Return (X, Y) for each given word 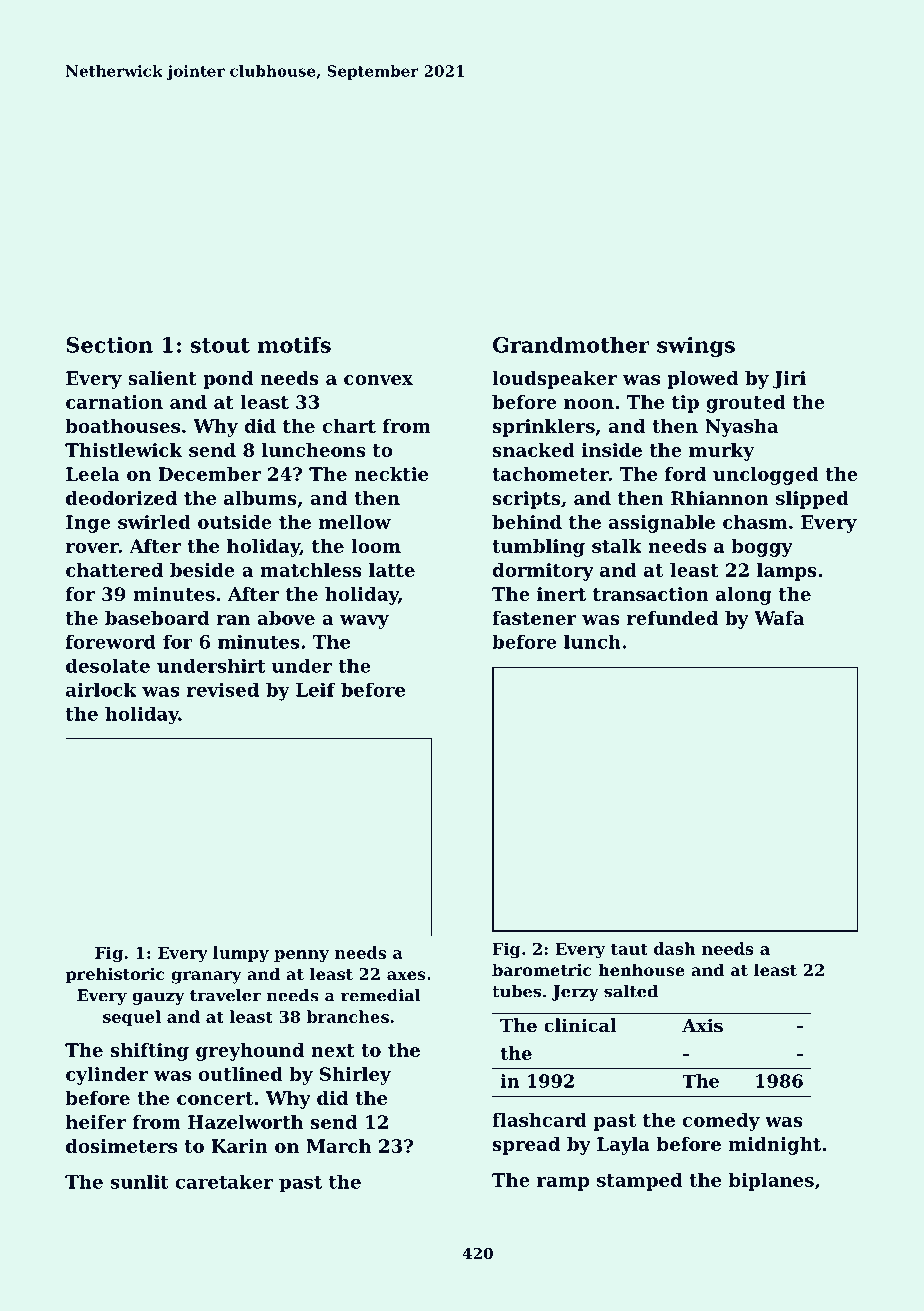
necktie (391, 474)
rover (92, 548)
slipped (812, 500)
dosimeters (121, 1146)
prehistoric (115, 975)
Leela (93, 474)
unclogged (766, 476)
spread (526, 1146)
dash (675, 948)
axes (406, 975)
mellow (355, 522)
